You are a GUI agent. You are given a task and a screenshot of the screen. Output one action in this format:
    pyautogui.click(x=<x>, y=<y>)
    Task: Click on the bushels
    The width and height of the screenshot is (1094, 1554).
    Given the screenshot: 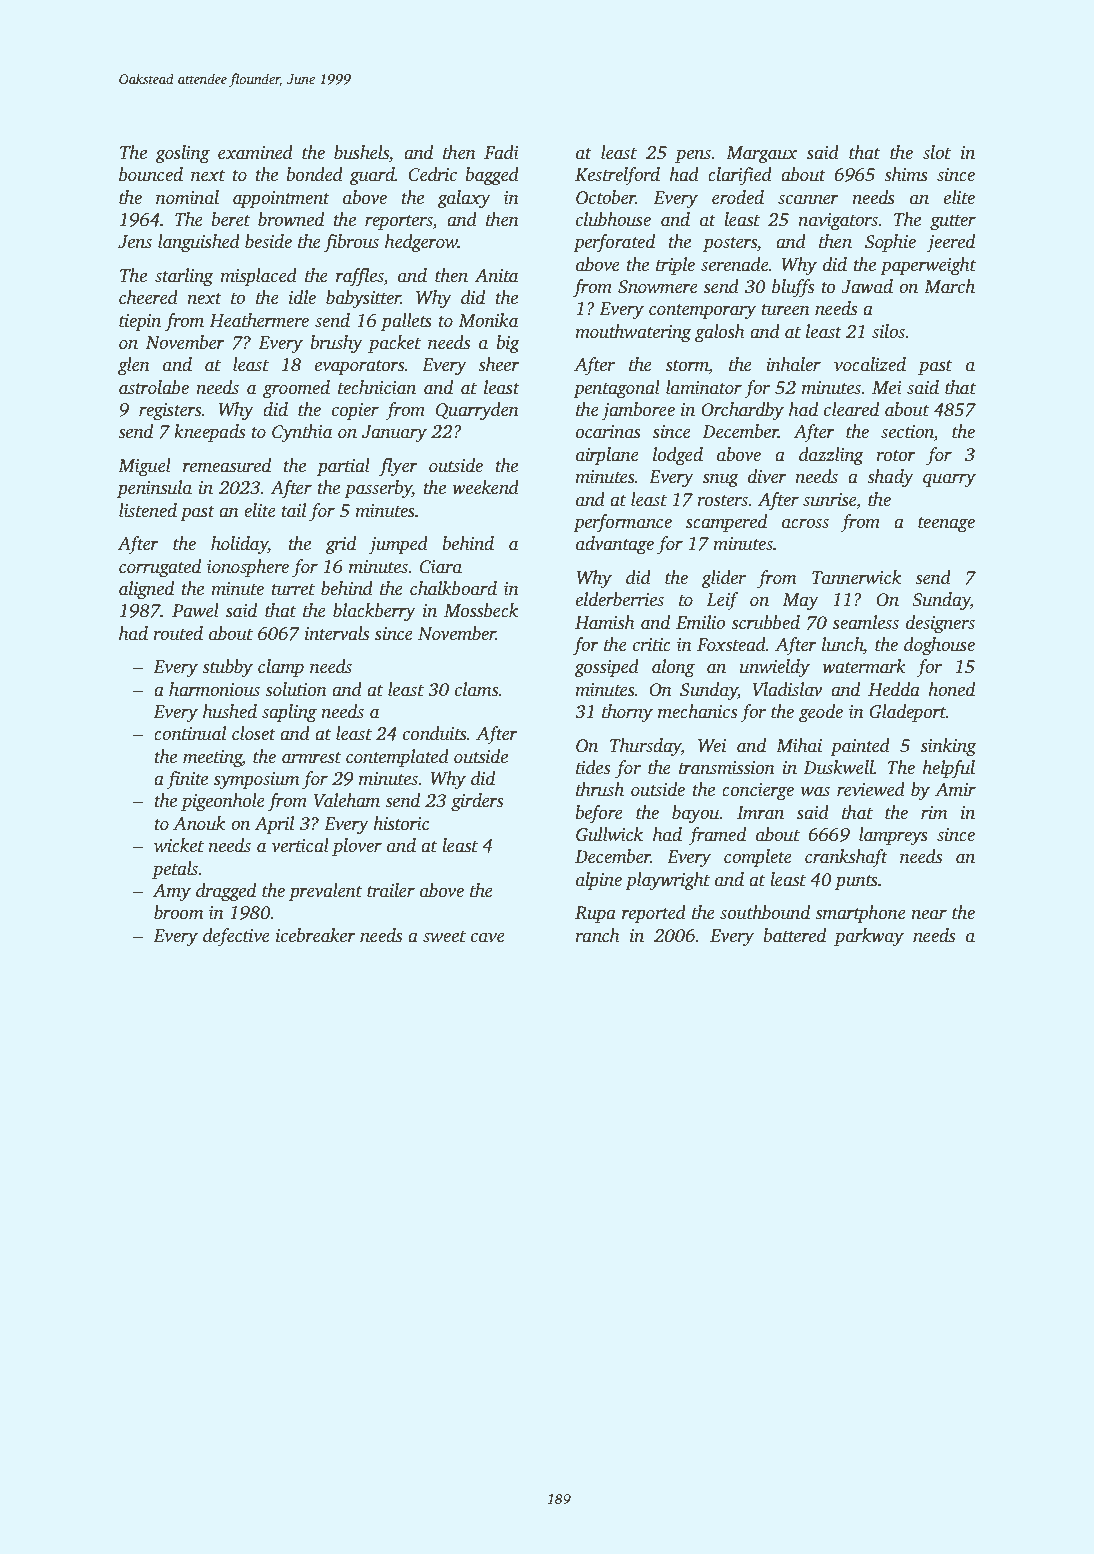 What is the action you would take?
    pyautogui.click(x=361, y=152)
